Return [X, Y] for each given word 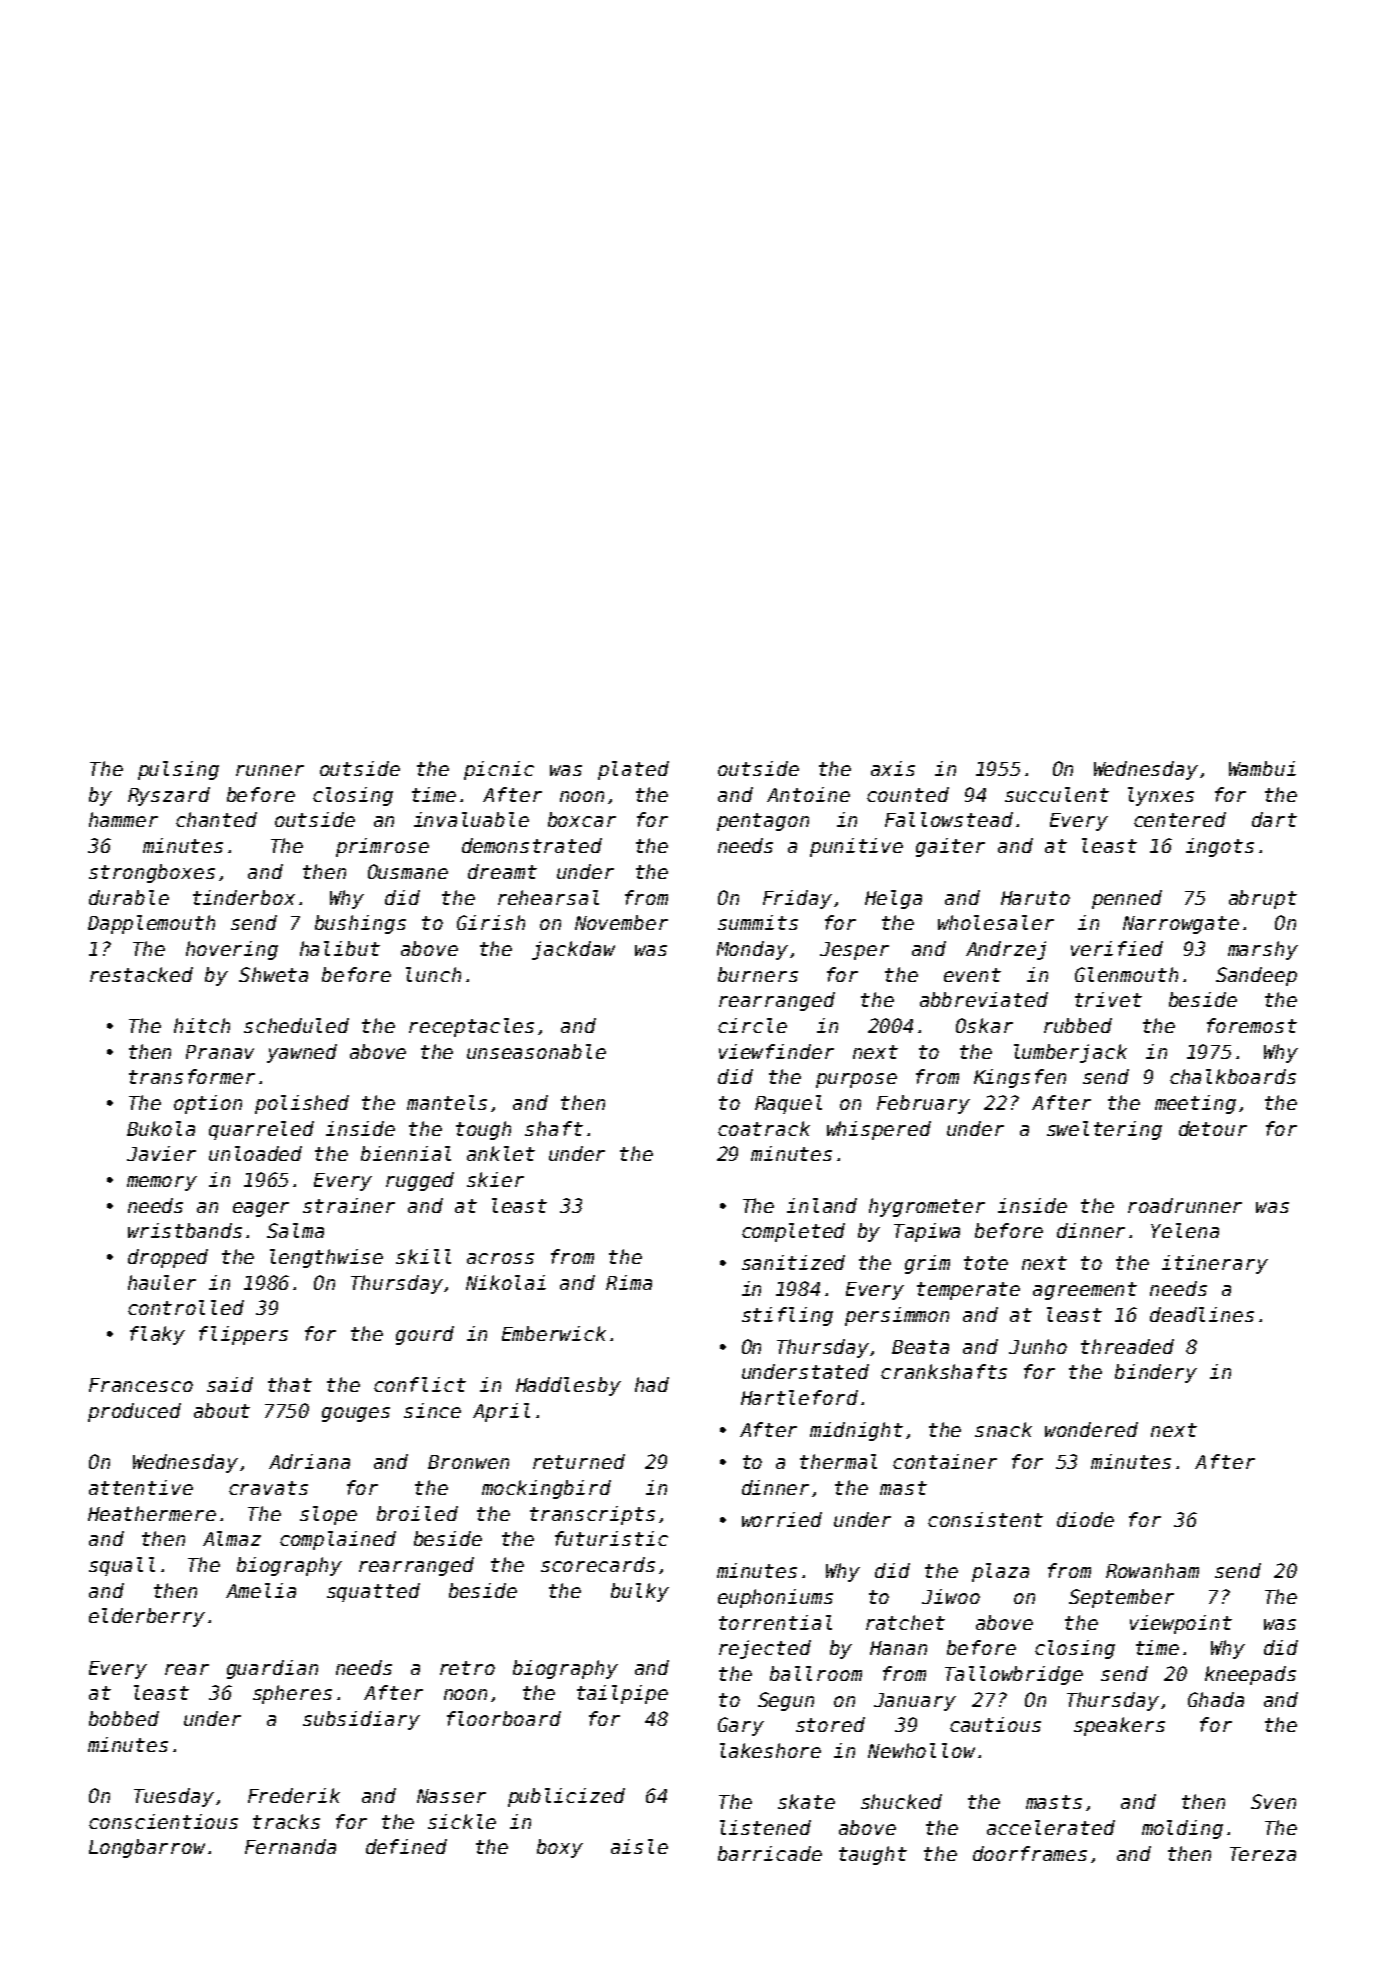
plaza [1000, 1572]
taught [873, 1855]
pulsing [178, 770]
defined [406, 1846]
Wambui [1262, 768]
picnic [499, 770]
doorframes [1030, 1853]
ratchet [905, 1622]
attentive [141, 1487]
